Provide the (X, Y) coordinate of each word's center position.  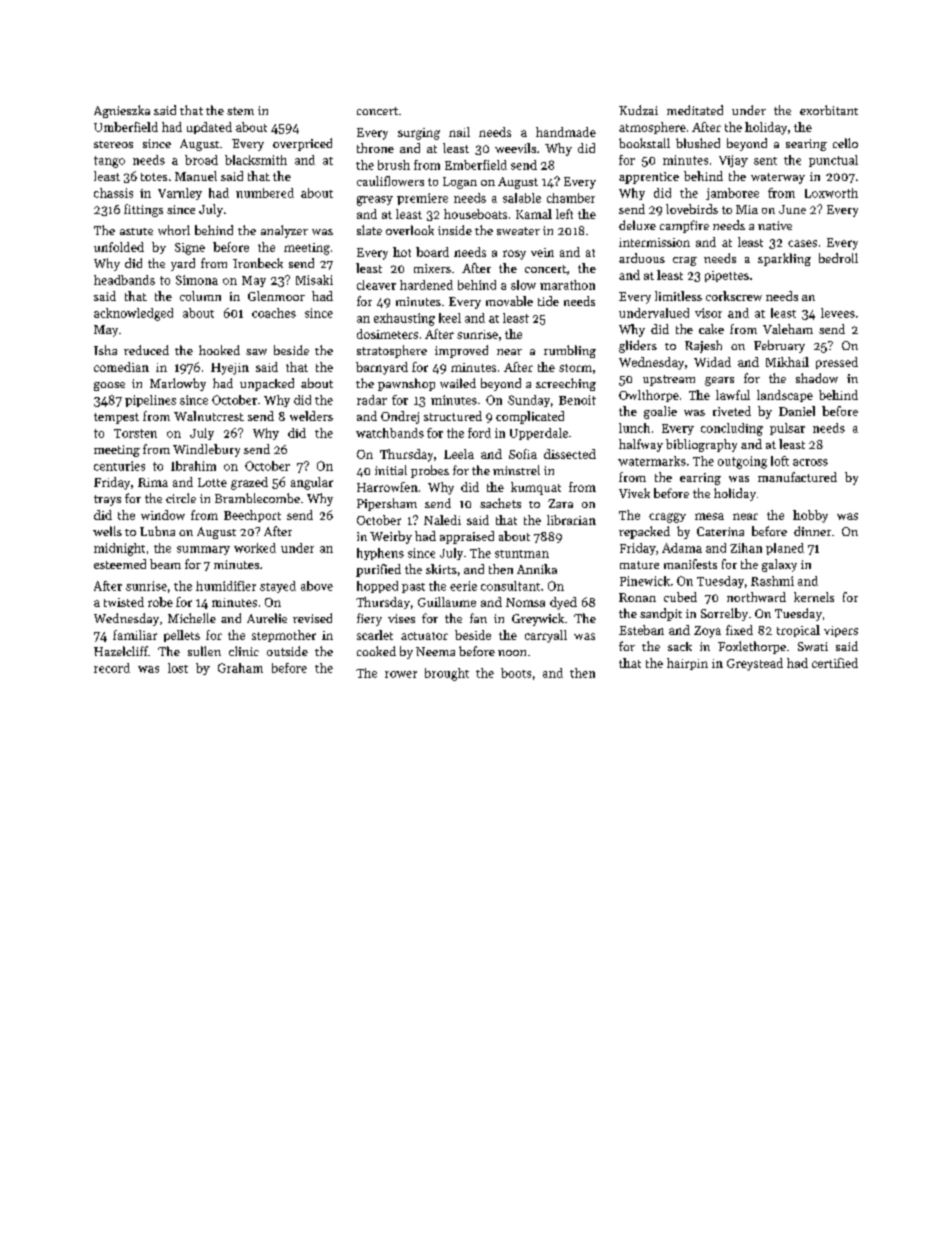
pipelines (150, 401)
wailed (458, 383)
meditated (695, 110)
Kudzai (638, 110)
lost (178, 668)
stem (240, 111)
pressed (837, 363)
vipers (841, 631)
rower (401, 674)
